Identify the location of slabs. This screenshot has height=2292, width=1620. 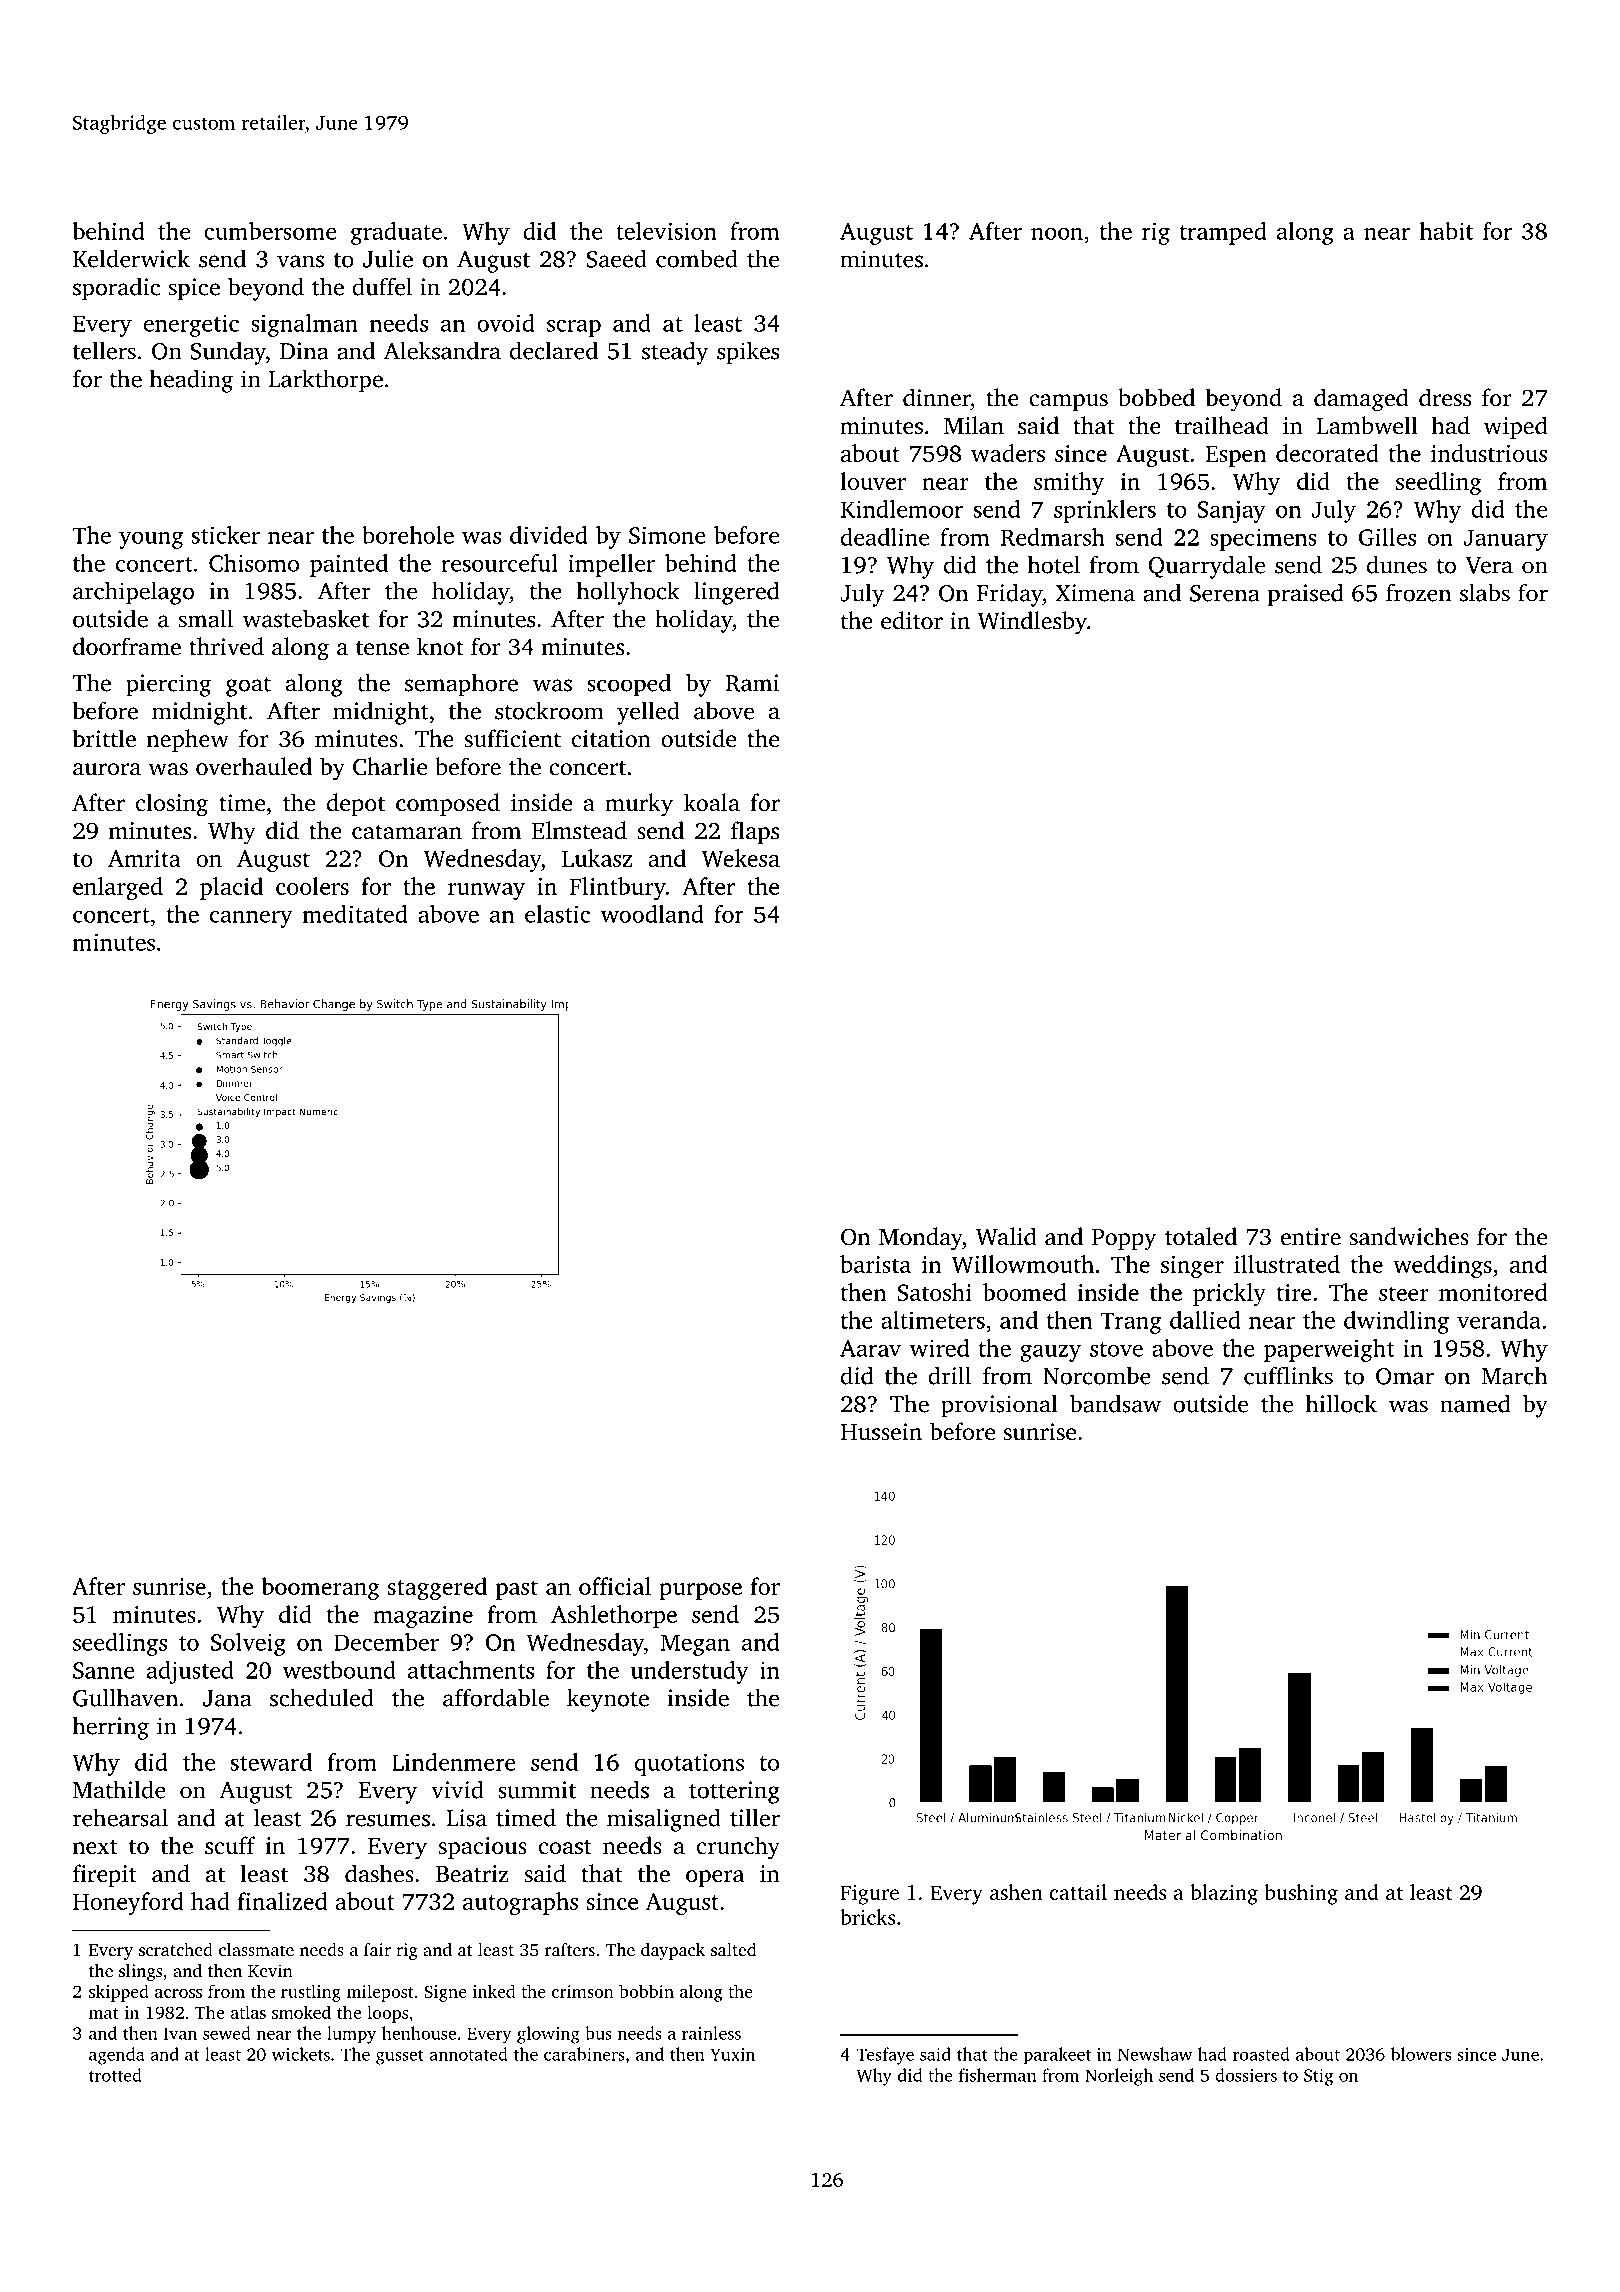
(1485, 592).
